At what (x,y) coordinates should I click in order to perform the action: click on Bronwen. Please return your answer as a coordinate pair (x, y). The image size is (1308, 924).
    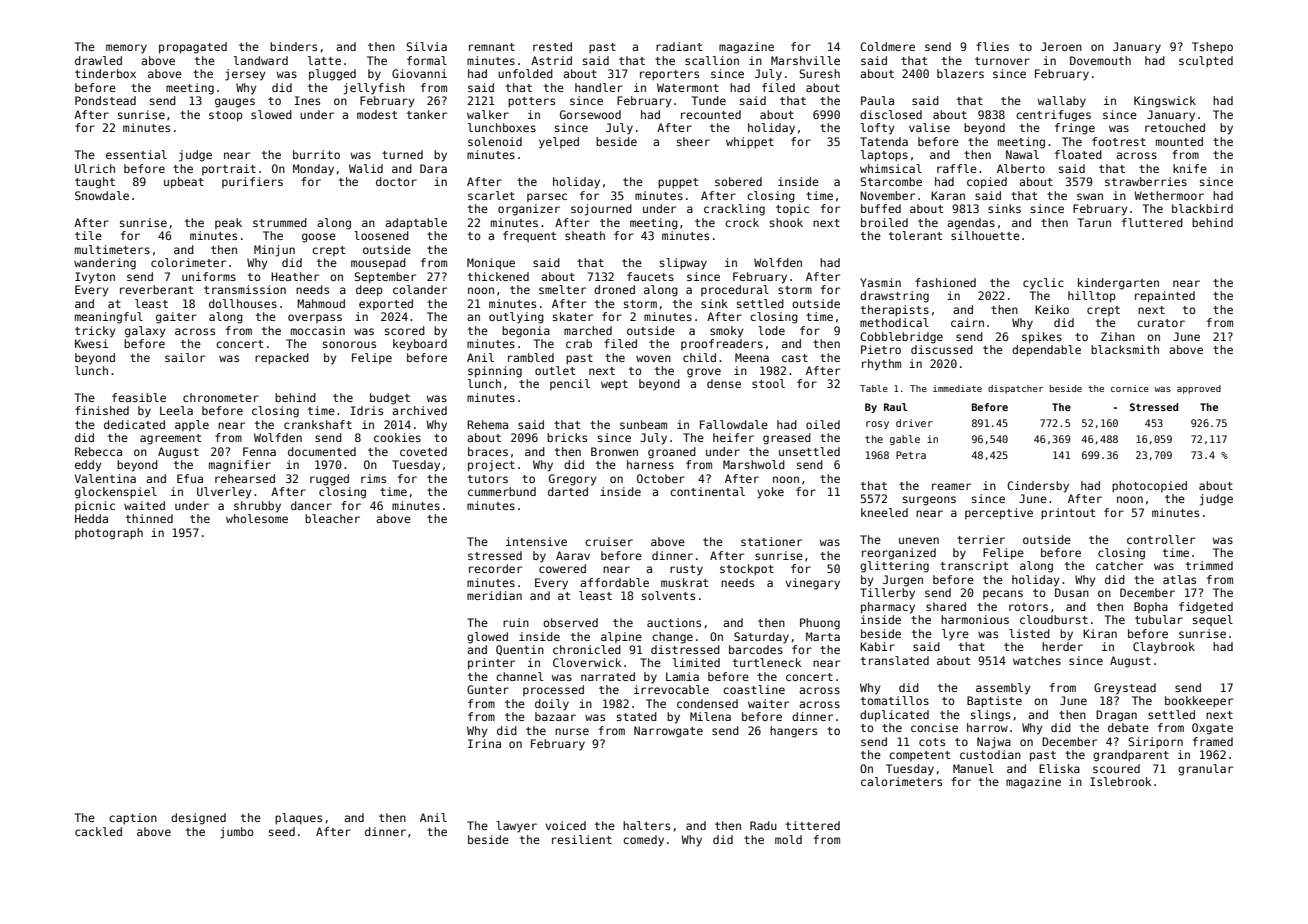
    Looking at the image, I should click on (614, 451).
